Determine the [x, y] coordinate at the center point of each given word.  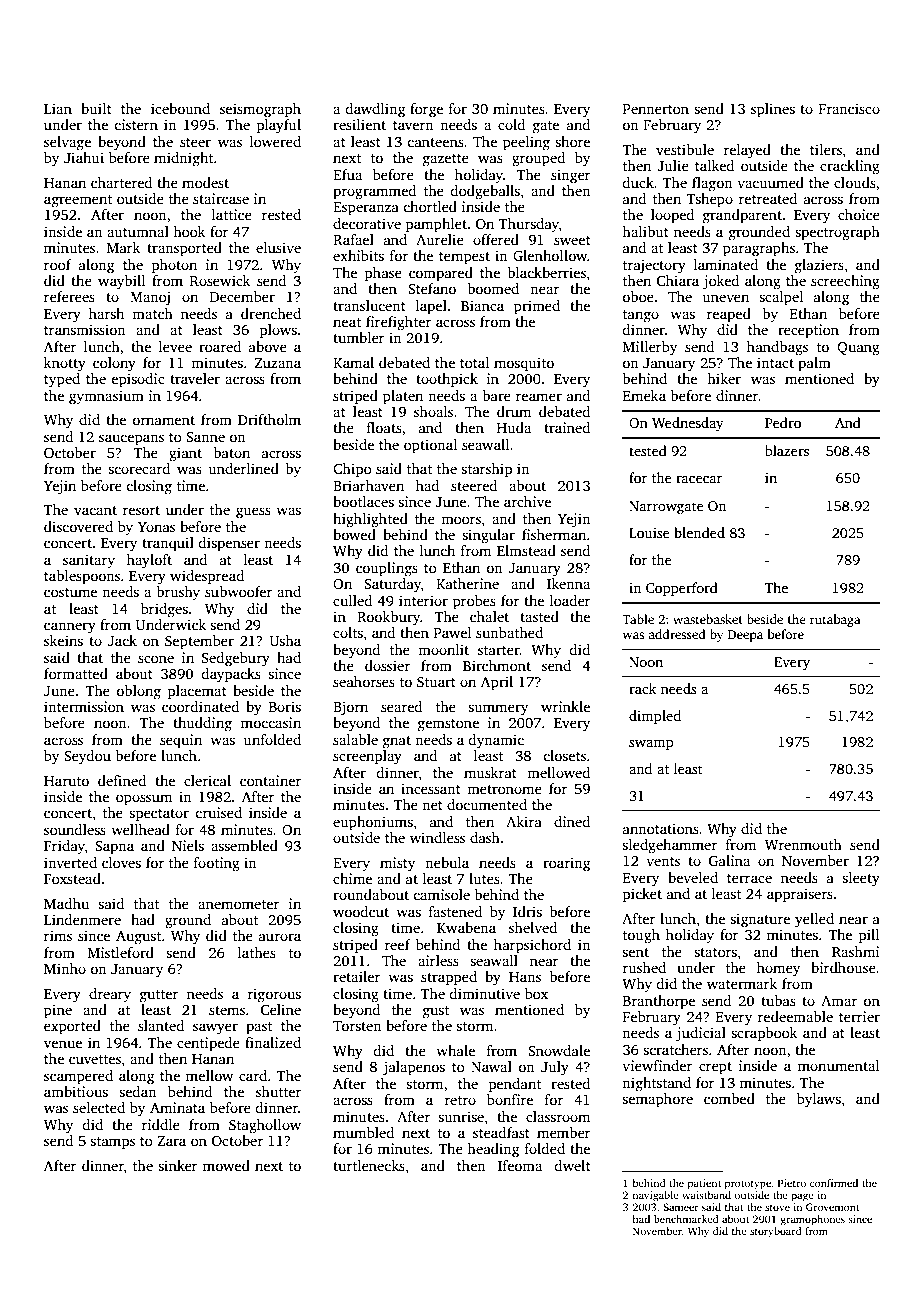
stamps [112, 1143]
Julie [673, 165]
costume [70, 592]
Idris [527, 911]
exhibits [358, 255]
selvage [67, 143]
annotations [661, 828]
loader [570, 600]
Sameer [681, 1207]
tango [641, 316]
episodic [138, 380]
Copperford [682, 589]
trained [567, 427]
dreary [110, 995]
